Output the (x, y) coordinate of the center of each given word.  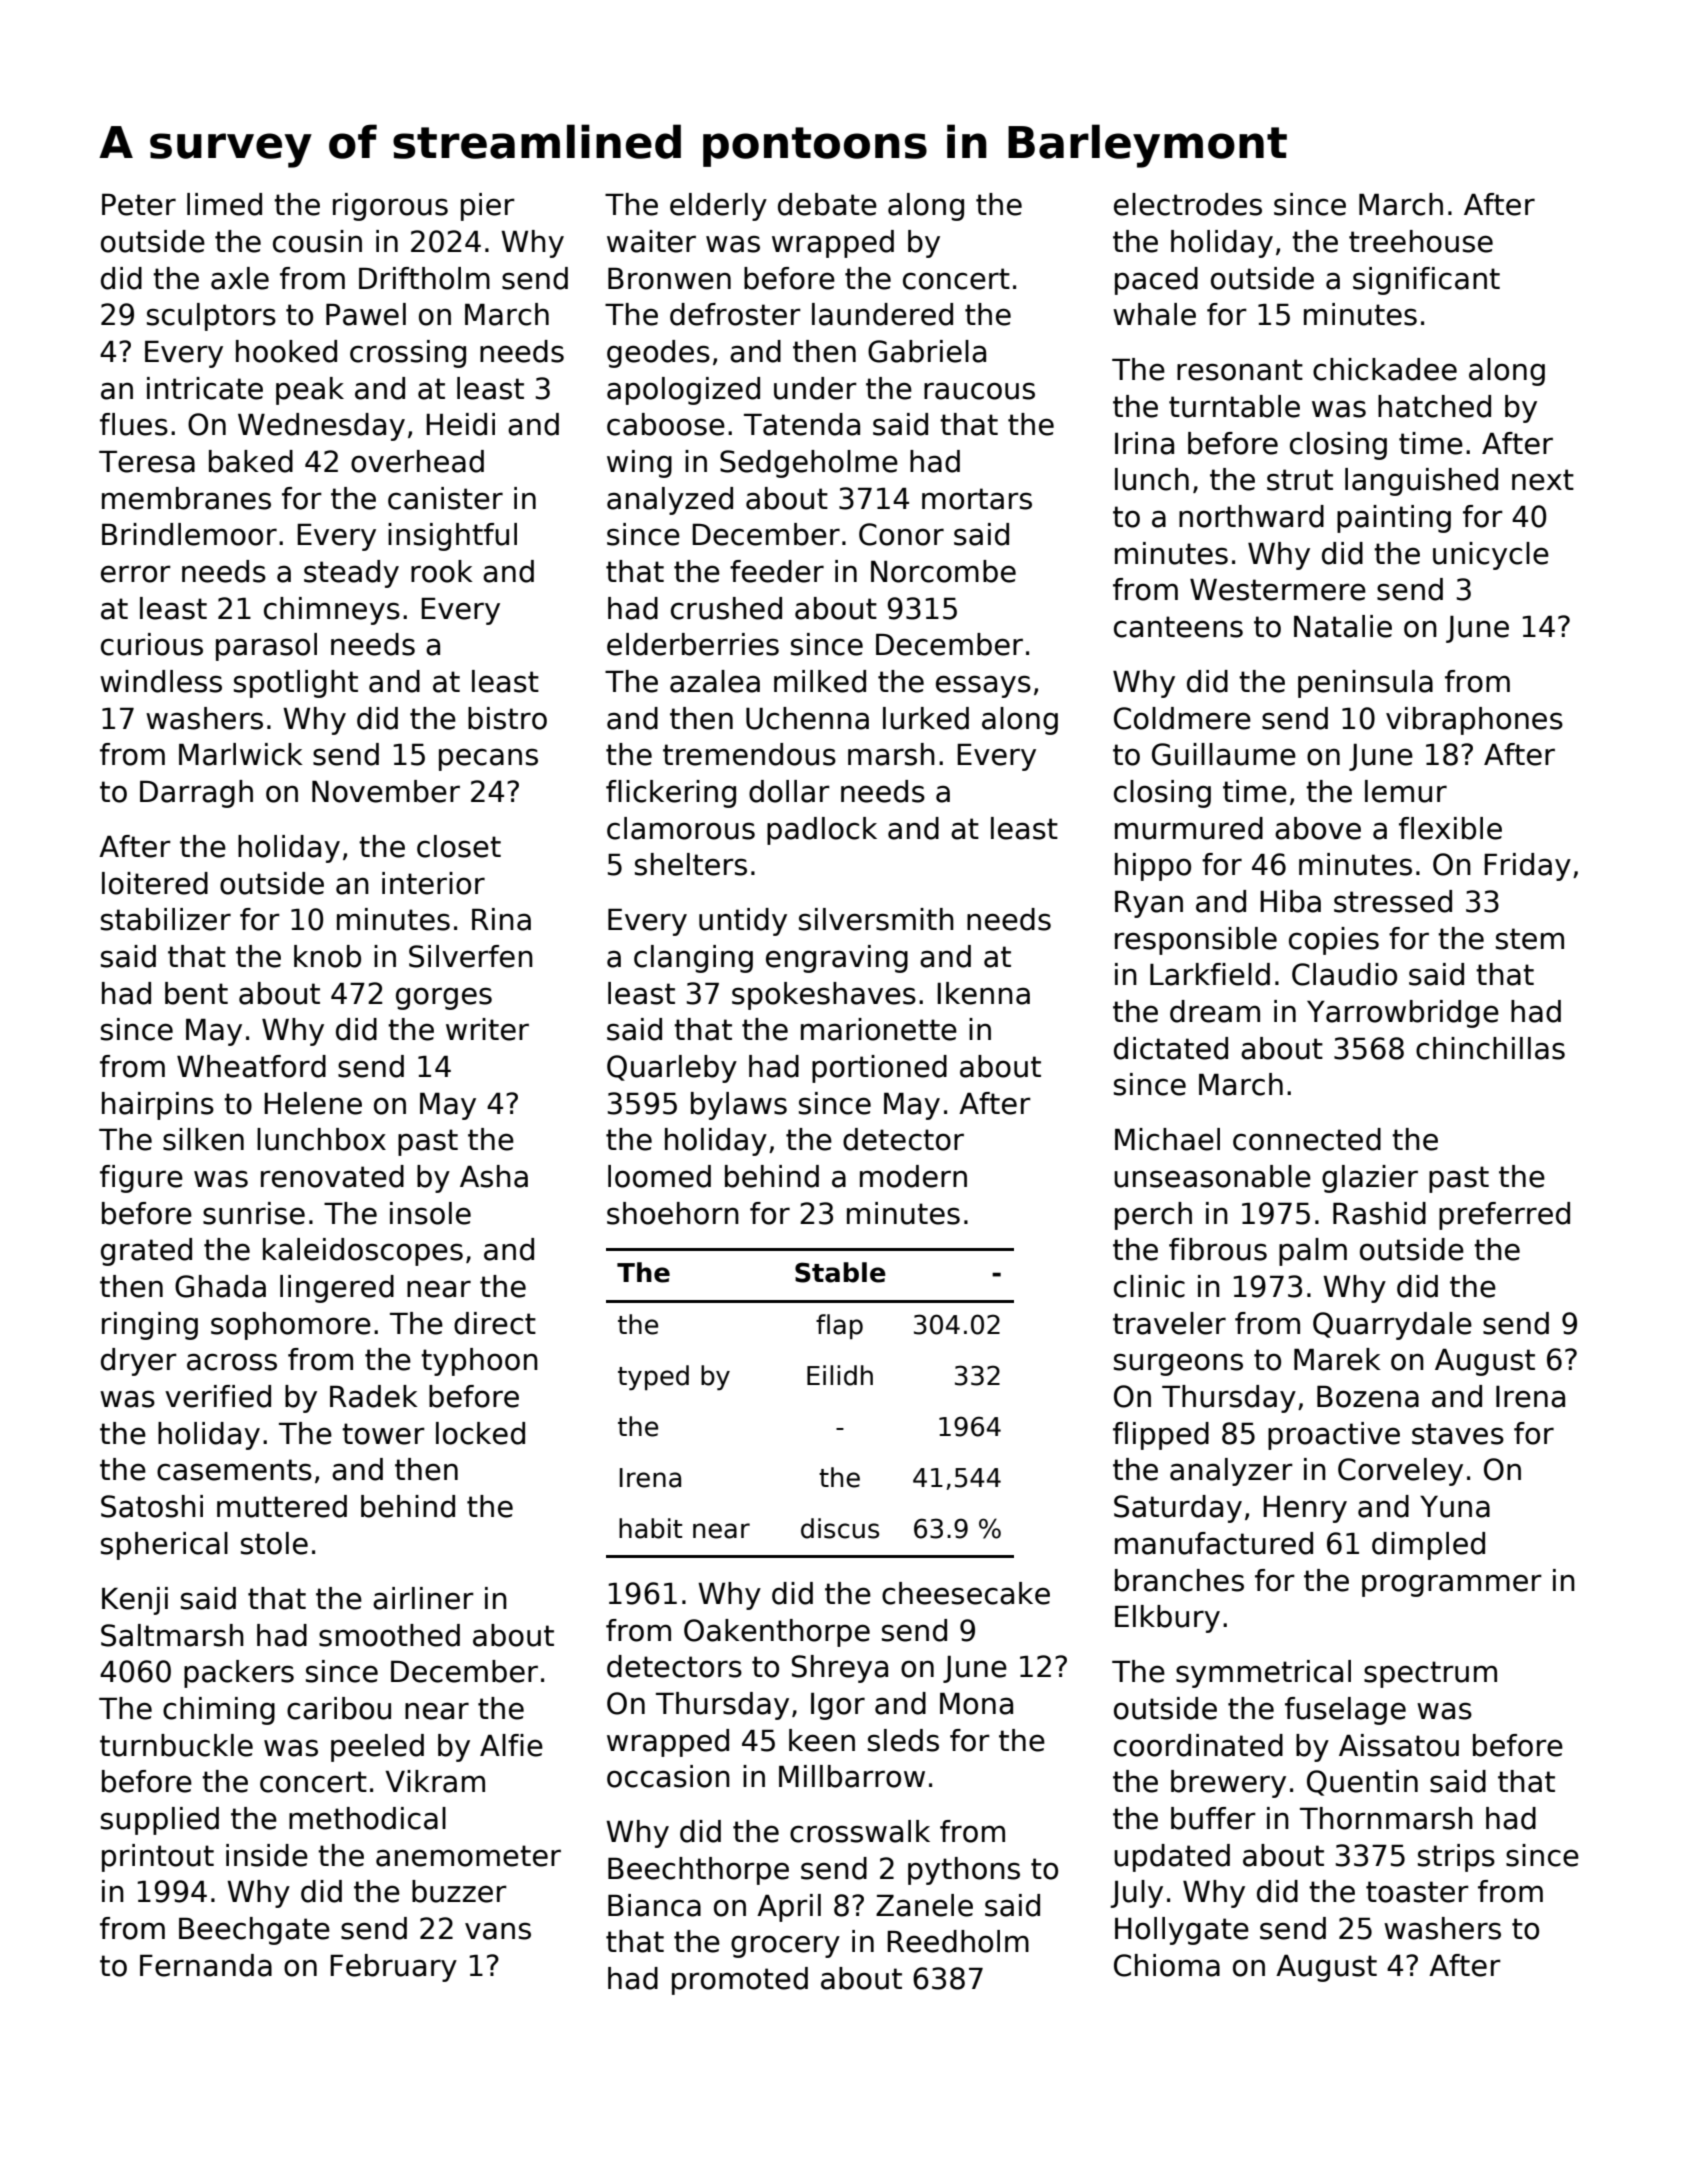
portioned (879, 1069)
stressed (1393, 901)
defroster (735, 314)
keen (822, 1740)
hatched (1434, 406)
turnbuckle (176, 1745)
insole (430, 1213)
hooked (286, 351)
